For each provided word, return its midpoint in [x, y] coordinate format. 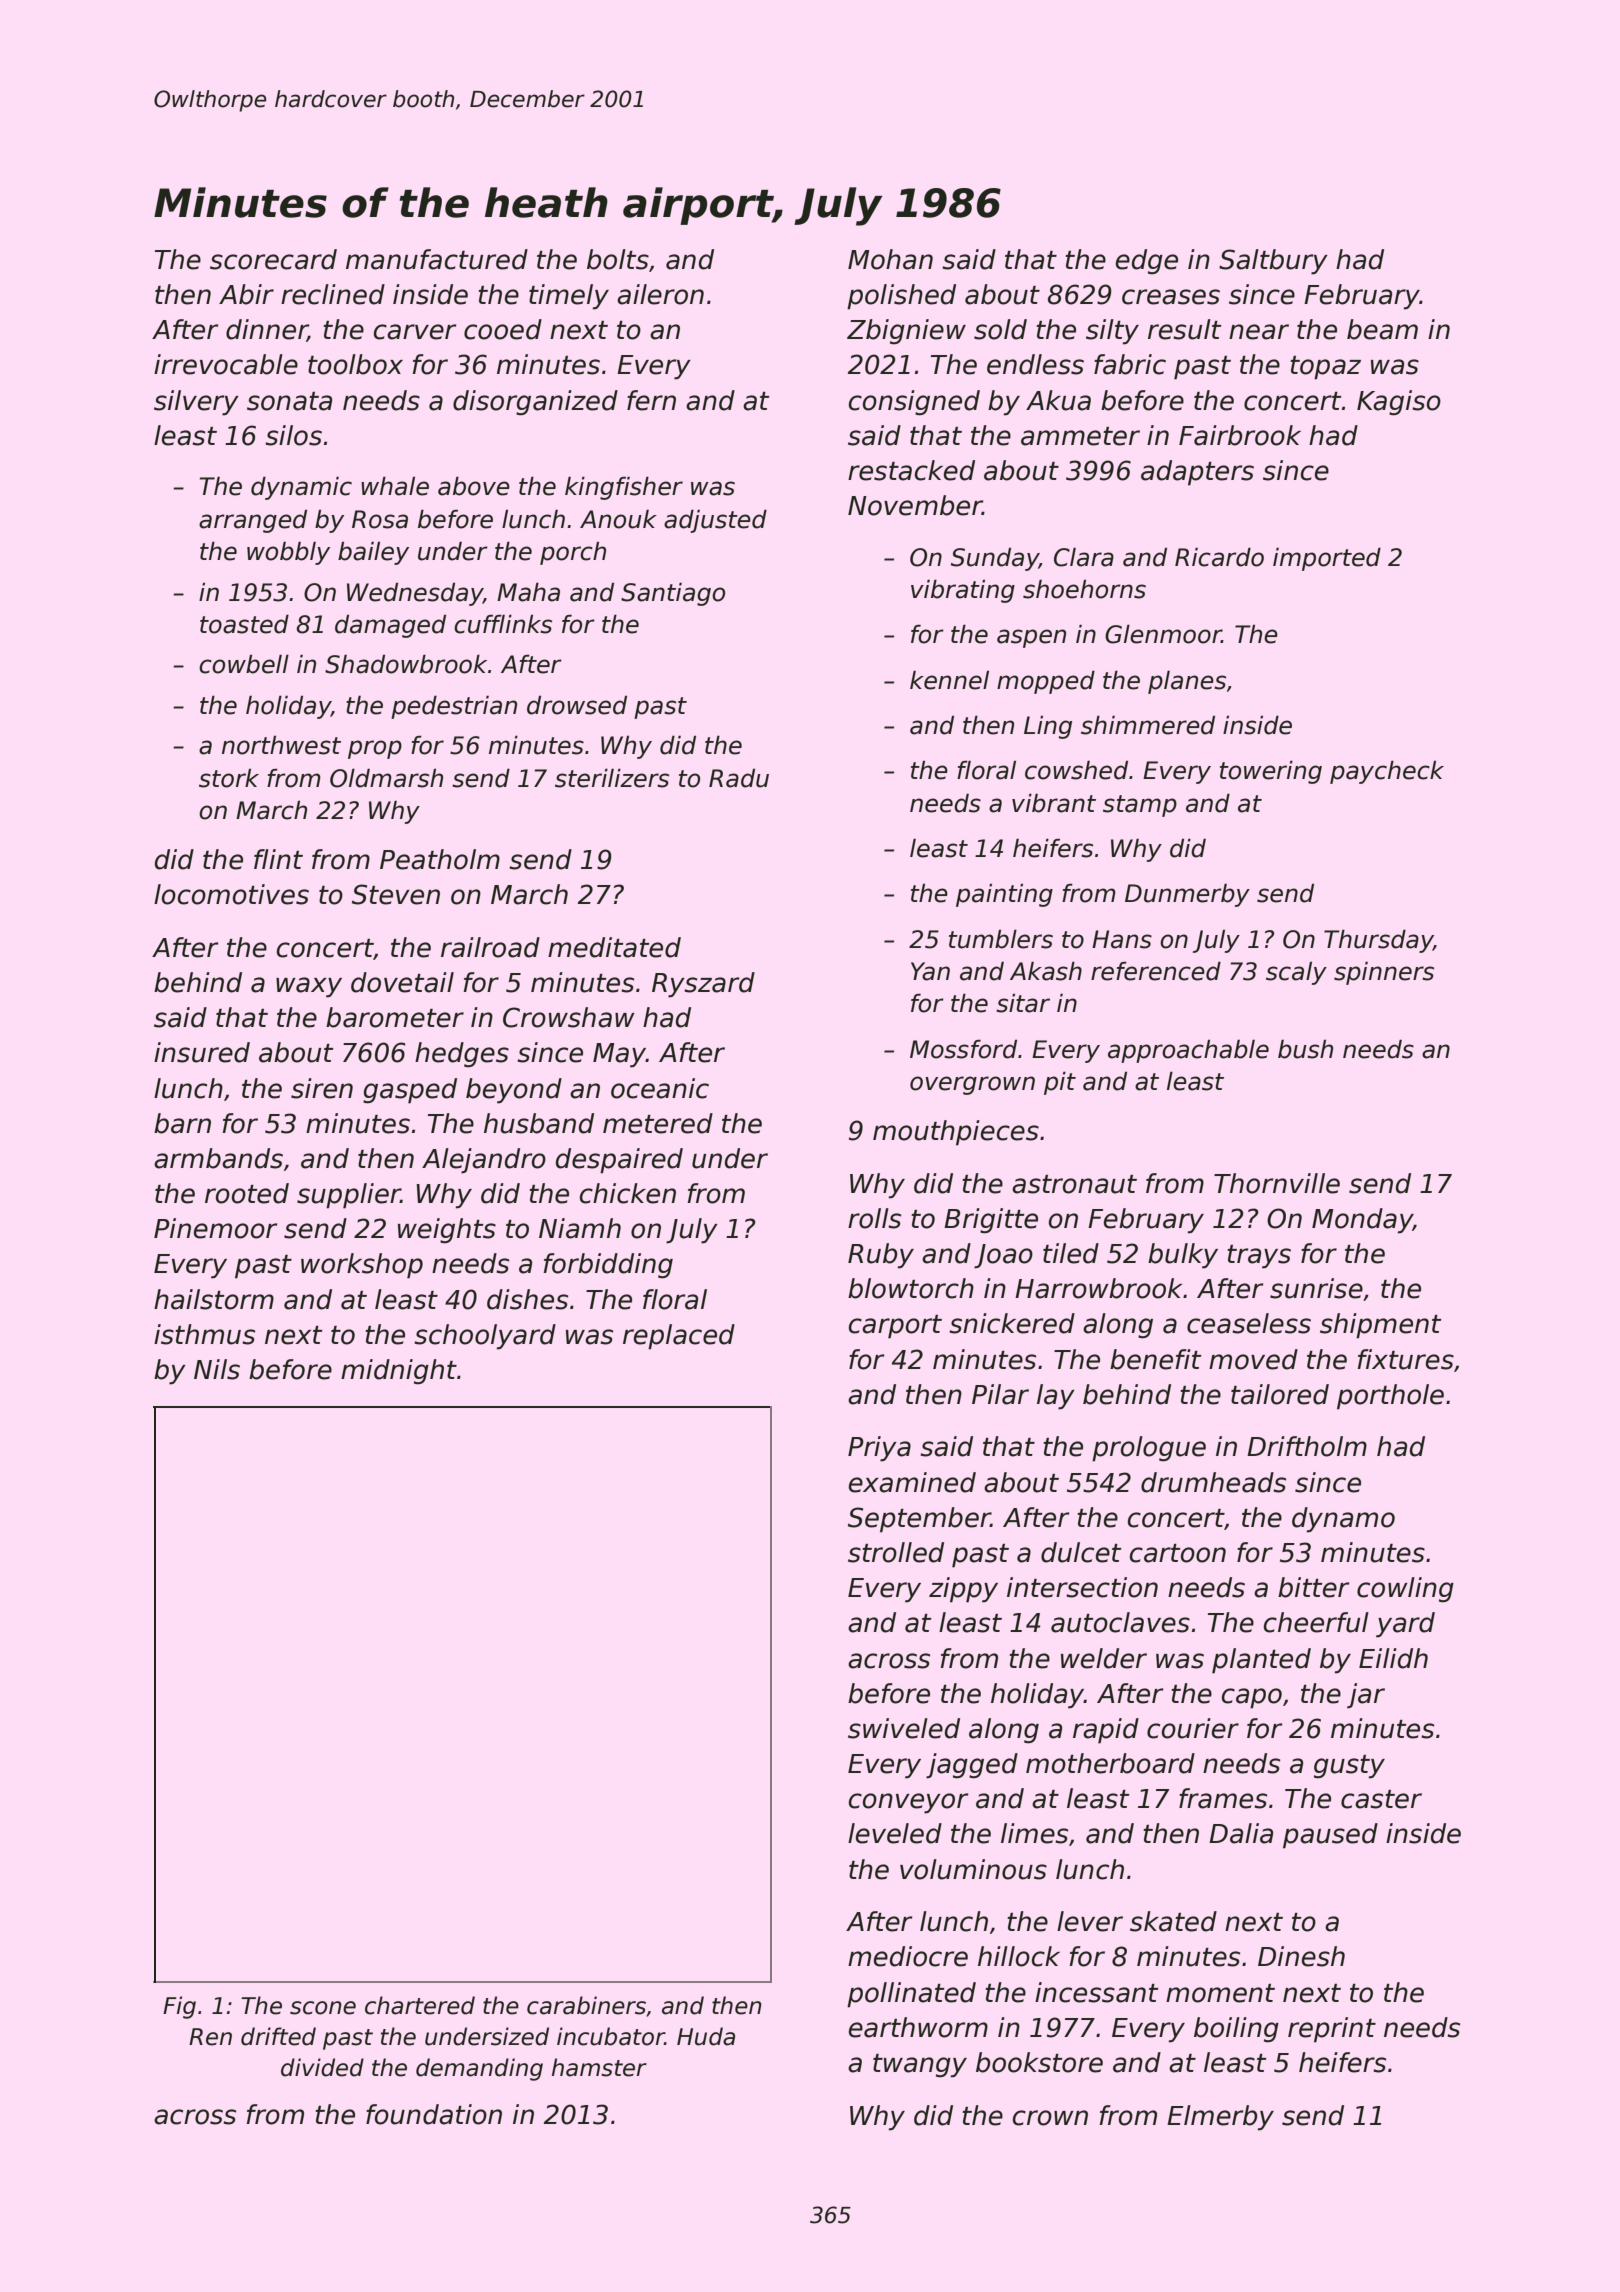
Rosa [380, 519]
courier [1193, 1728]
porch [573, 553]
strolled [896, 1552]
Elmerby [1220, 2118]
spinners [1384, 973]
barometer [395, 1017]
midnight [399, 1372]
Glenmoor [1163, 634]
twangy [920, 2066]
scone [323, 2008]
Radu [739, 778]
